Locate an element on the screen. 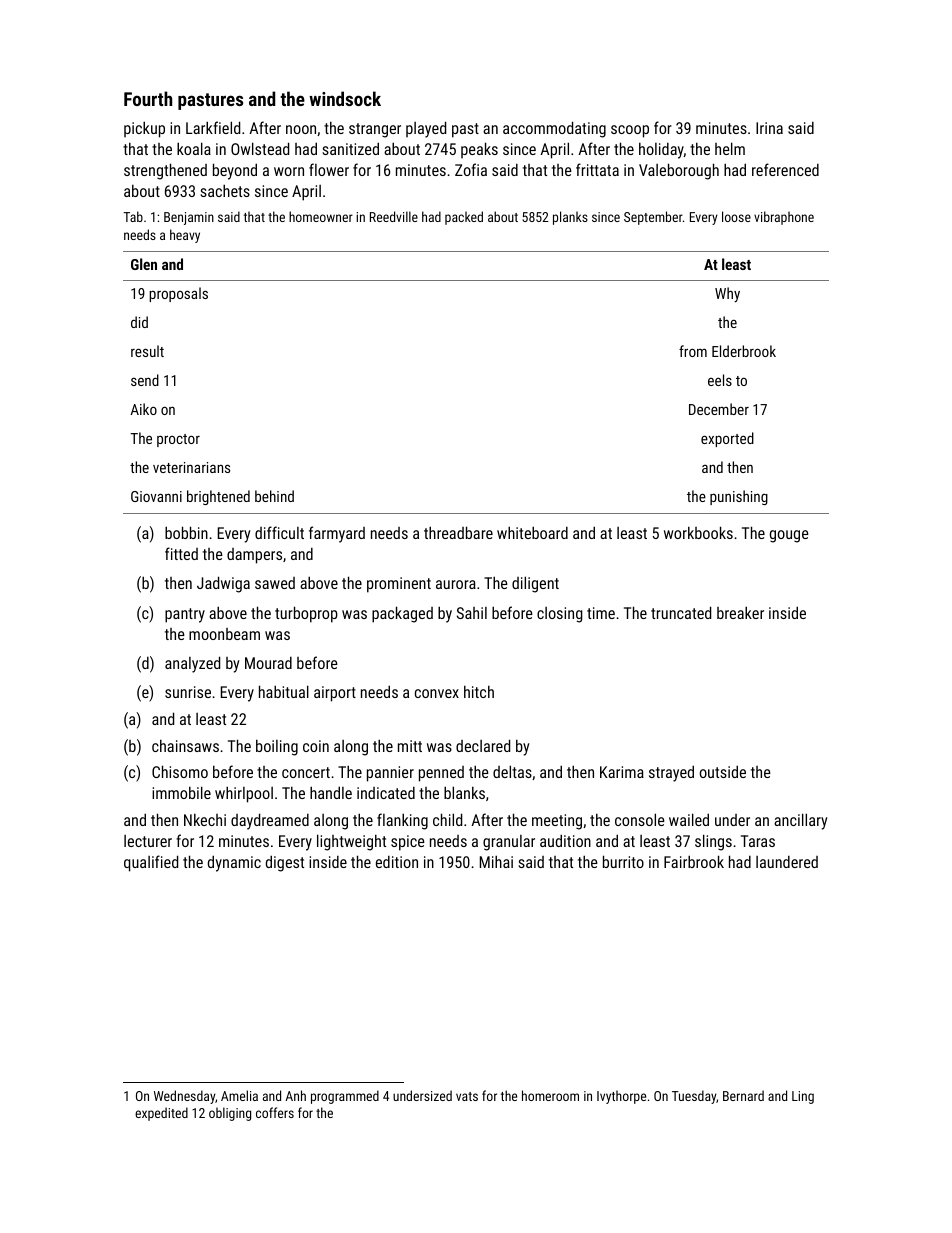  Fourth is located at coordinates (148, 98).
